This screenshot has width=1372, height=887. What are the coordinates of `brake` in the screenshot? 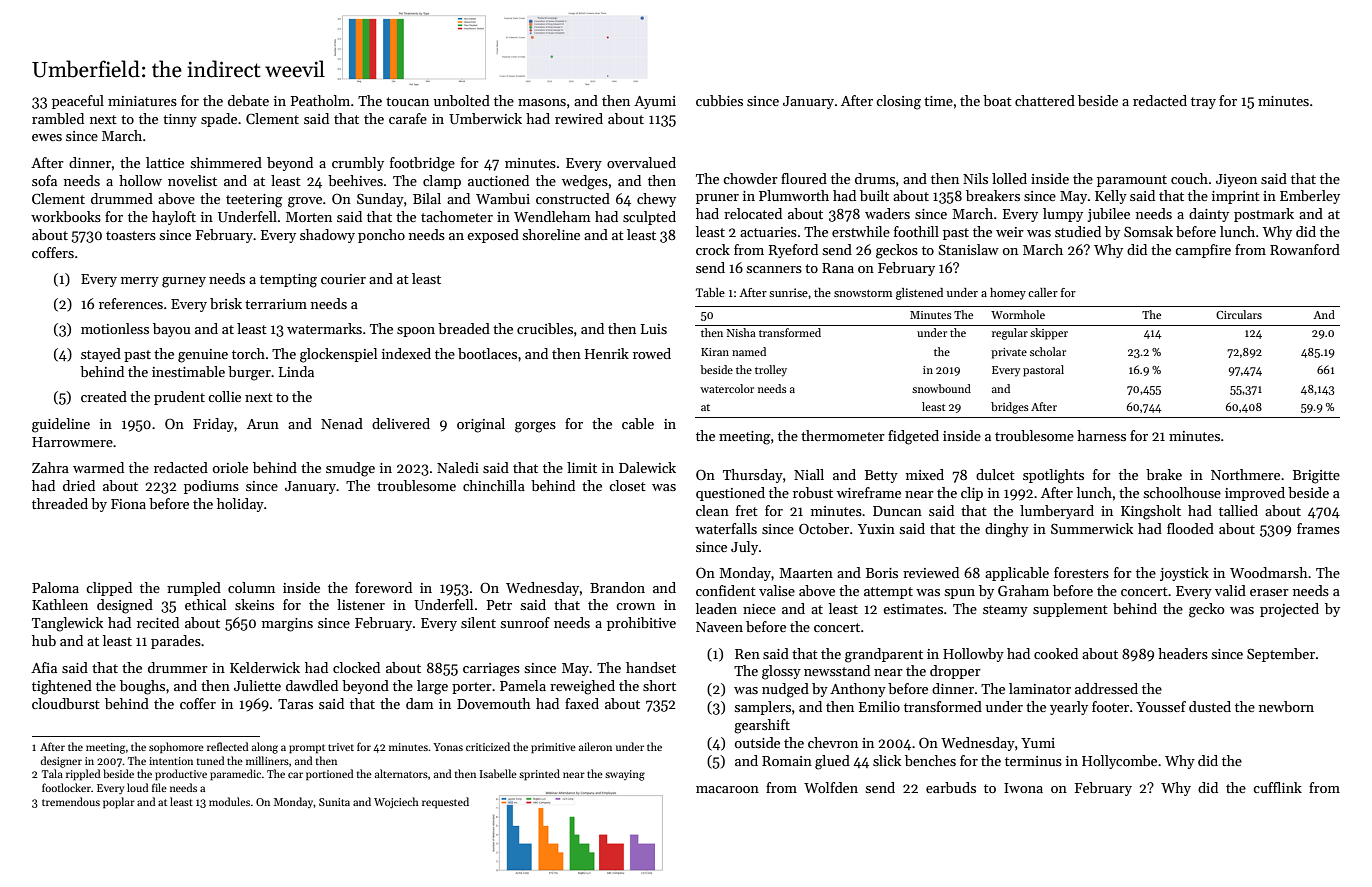 It's located at (1164, 474).
